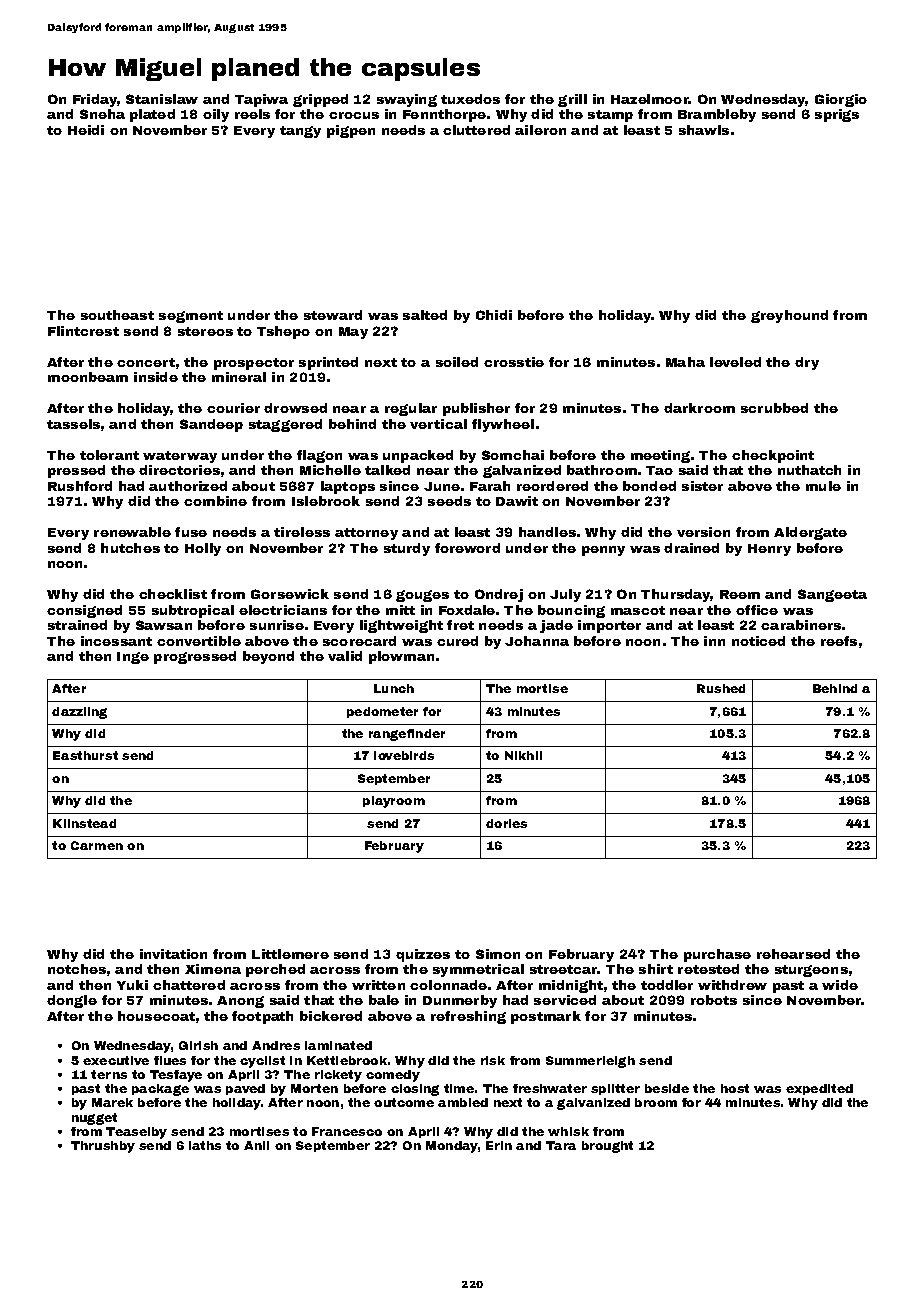  Describe the element at coordinates (506, 823) in the screenshot. I see `dories` at that location.
